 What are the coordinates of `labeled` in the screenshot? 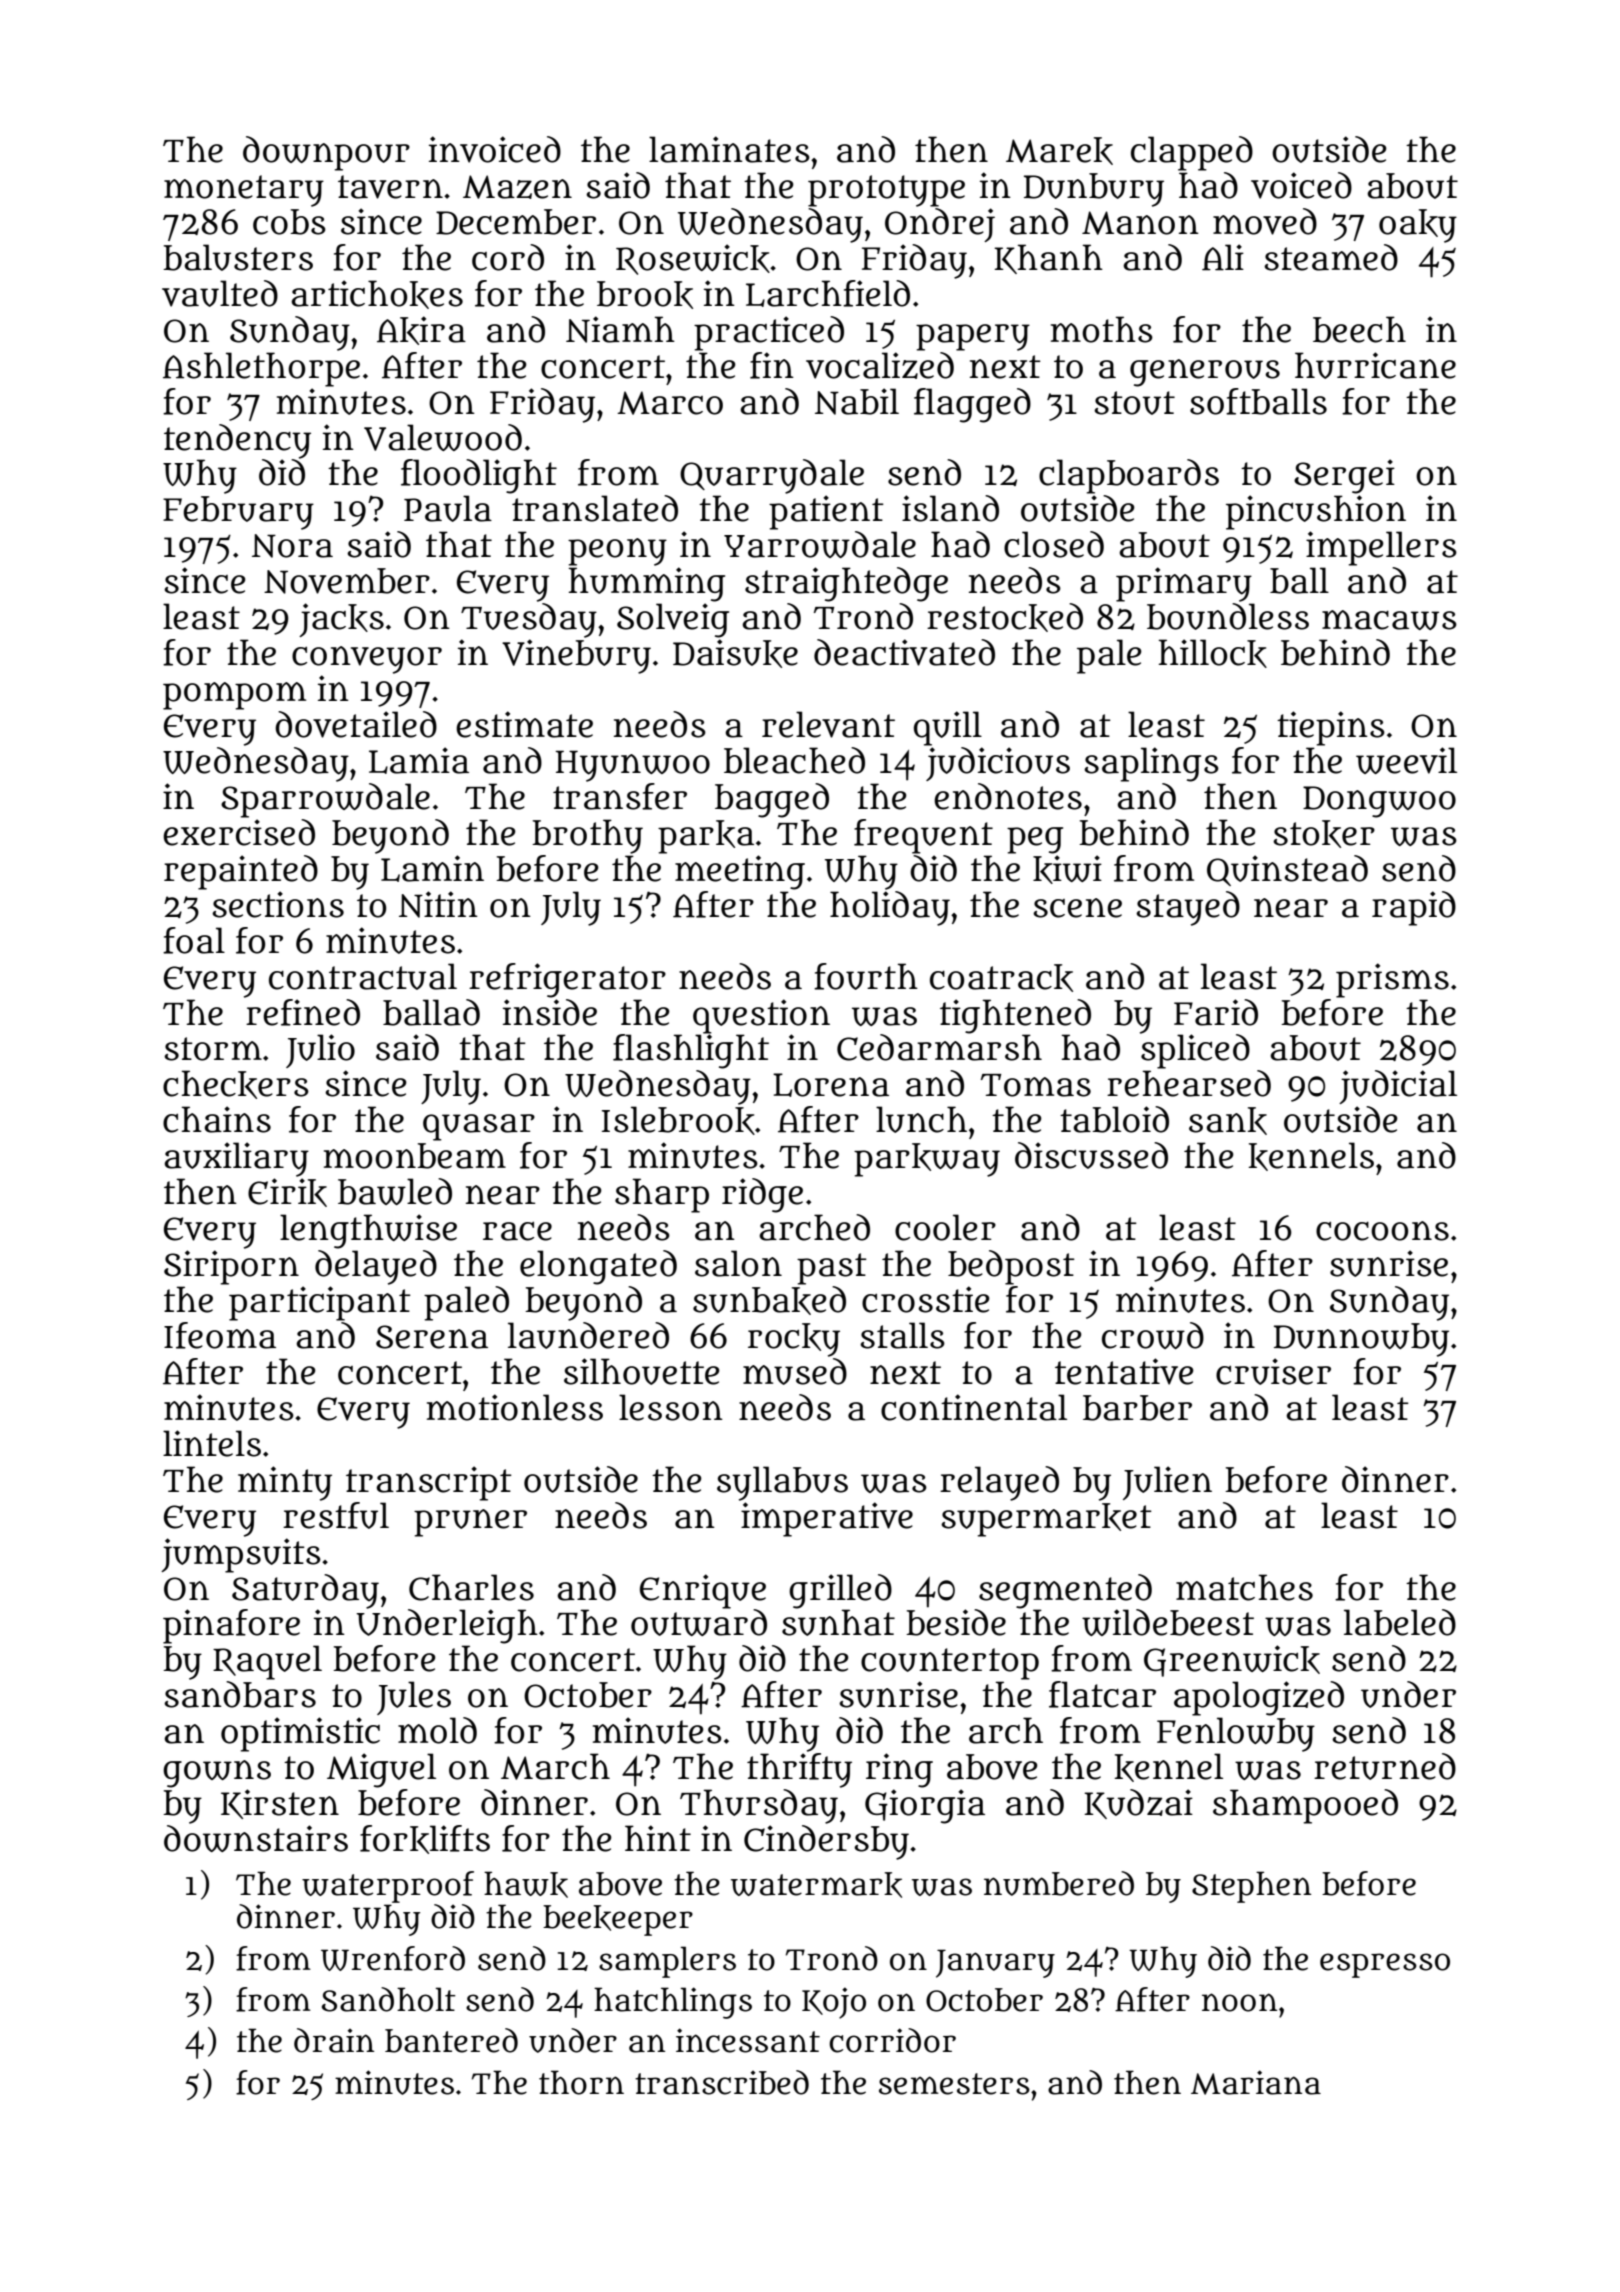 It's located at (1400, 1622).
